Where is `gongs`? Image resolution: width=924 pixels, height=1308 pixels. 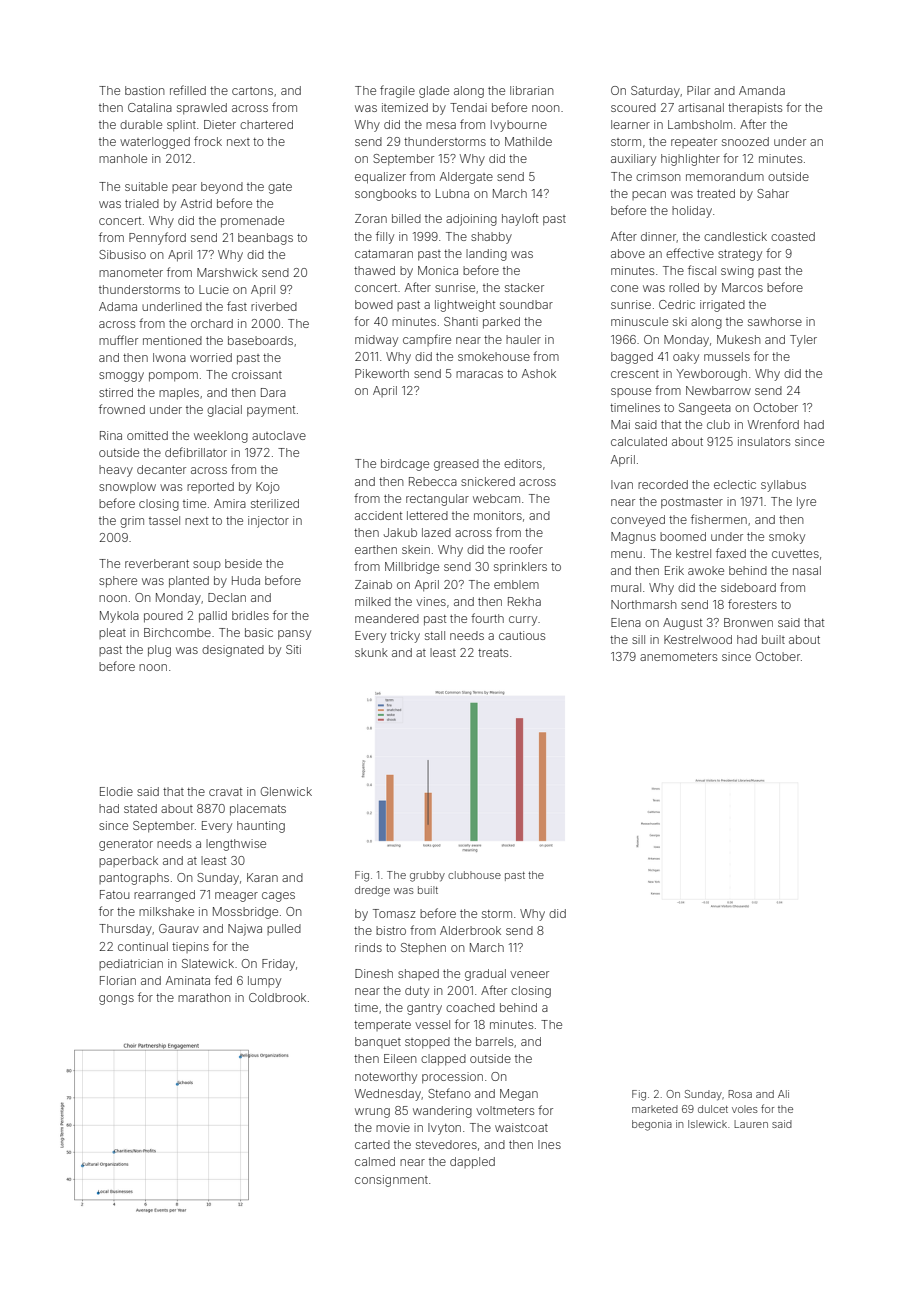
gongs is located at coordinates (116, 1000).
